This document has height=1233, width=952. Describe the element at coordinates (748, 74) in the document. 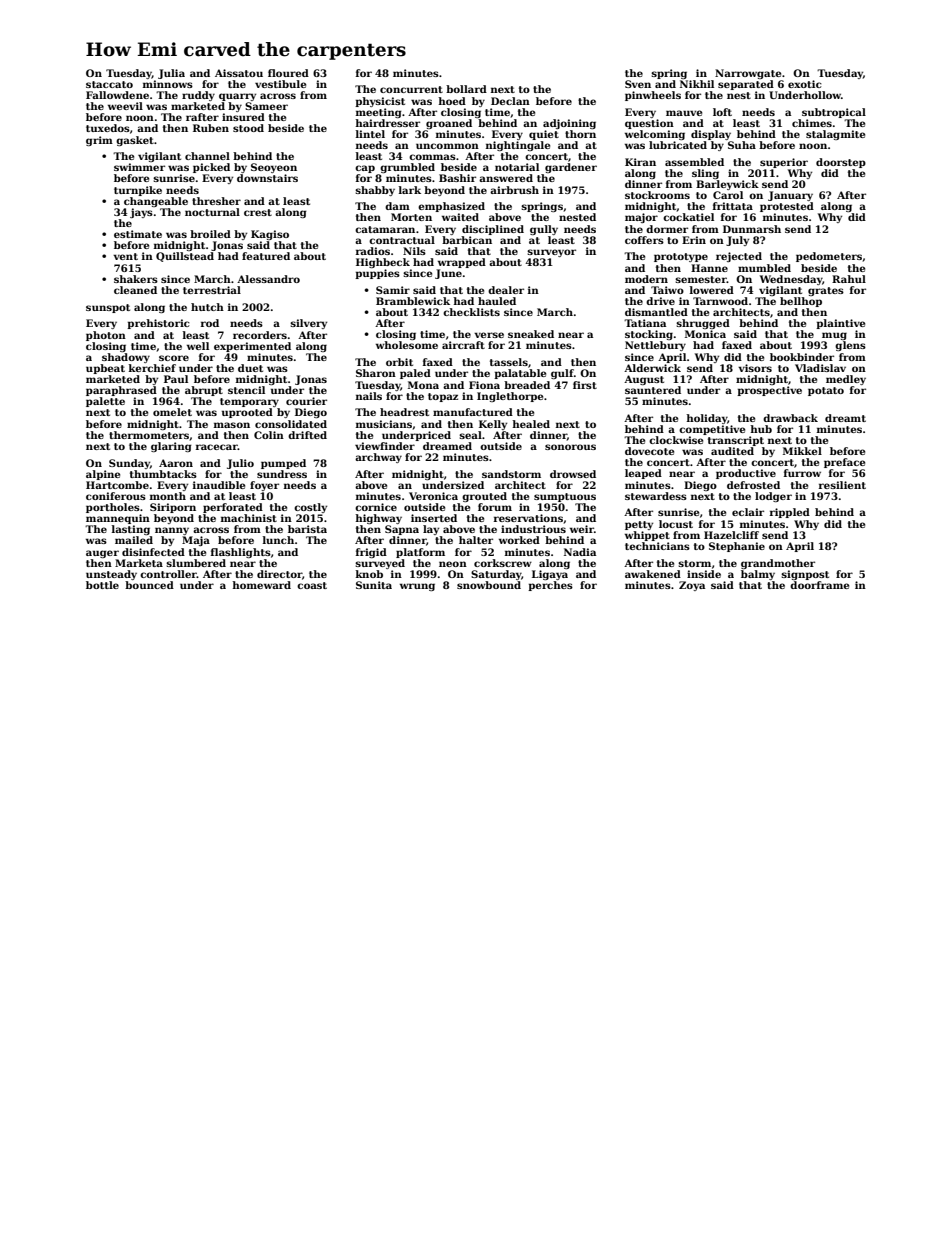

I see `Narrowgate` at that location.
